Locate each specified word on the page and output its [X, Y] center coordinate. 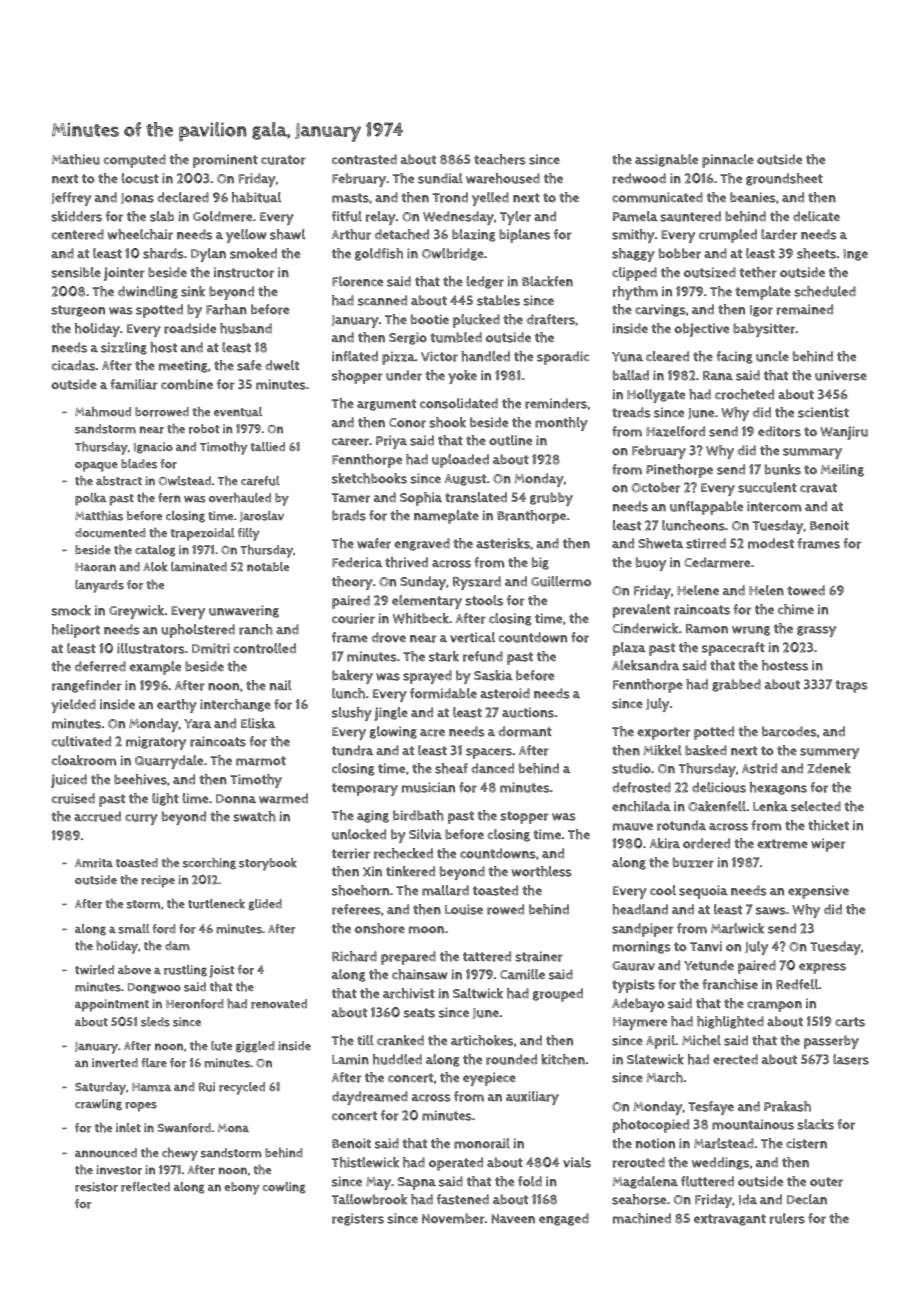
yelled [490, 199]
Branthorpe [531, 517]
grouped [558, 995]
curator [283, 160]
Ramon [707, 629]
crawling [98, 1105]
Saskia [493, 675]
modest [771, 543]
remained [805, 309]
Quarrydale [169, 762]
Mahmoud [103, 412]
